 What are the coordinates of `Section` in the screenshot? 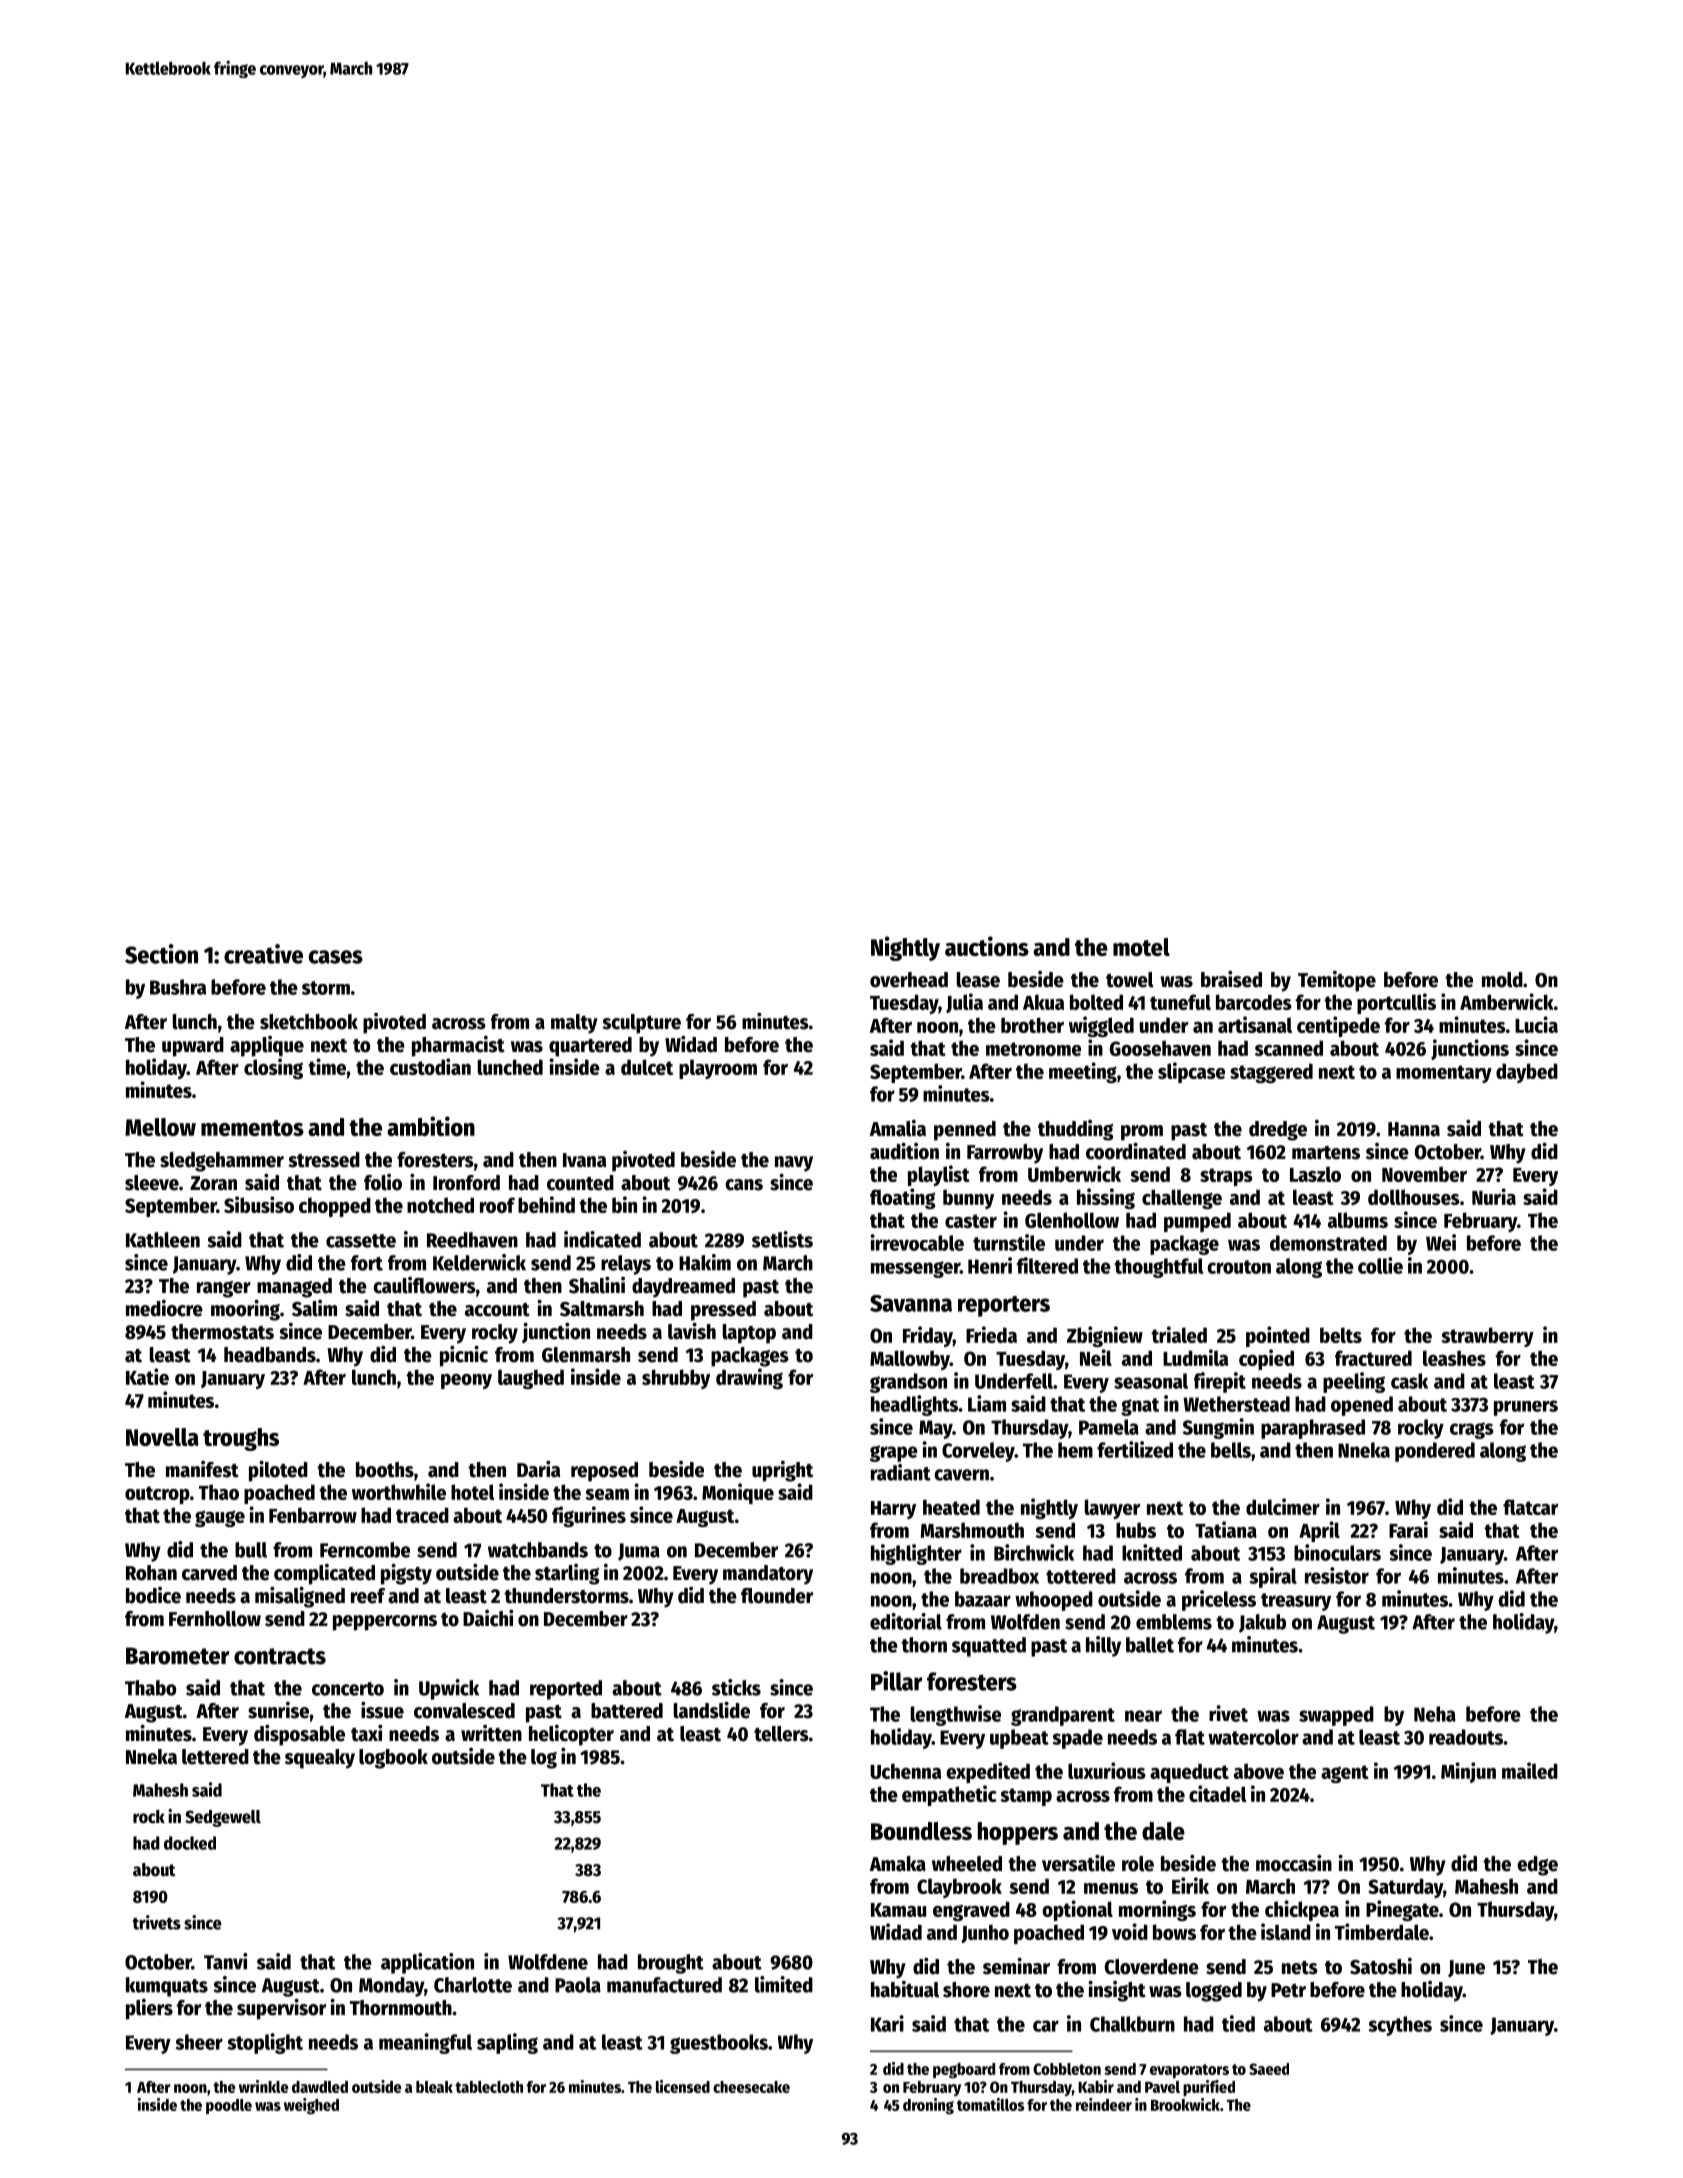 It's located at (161, 954).
